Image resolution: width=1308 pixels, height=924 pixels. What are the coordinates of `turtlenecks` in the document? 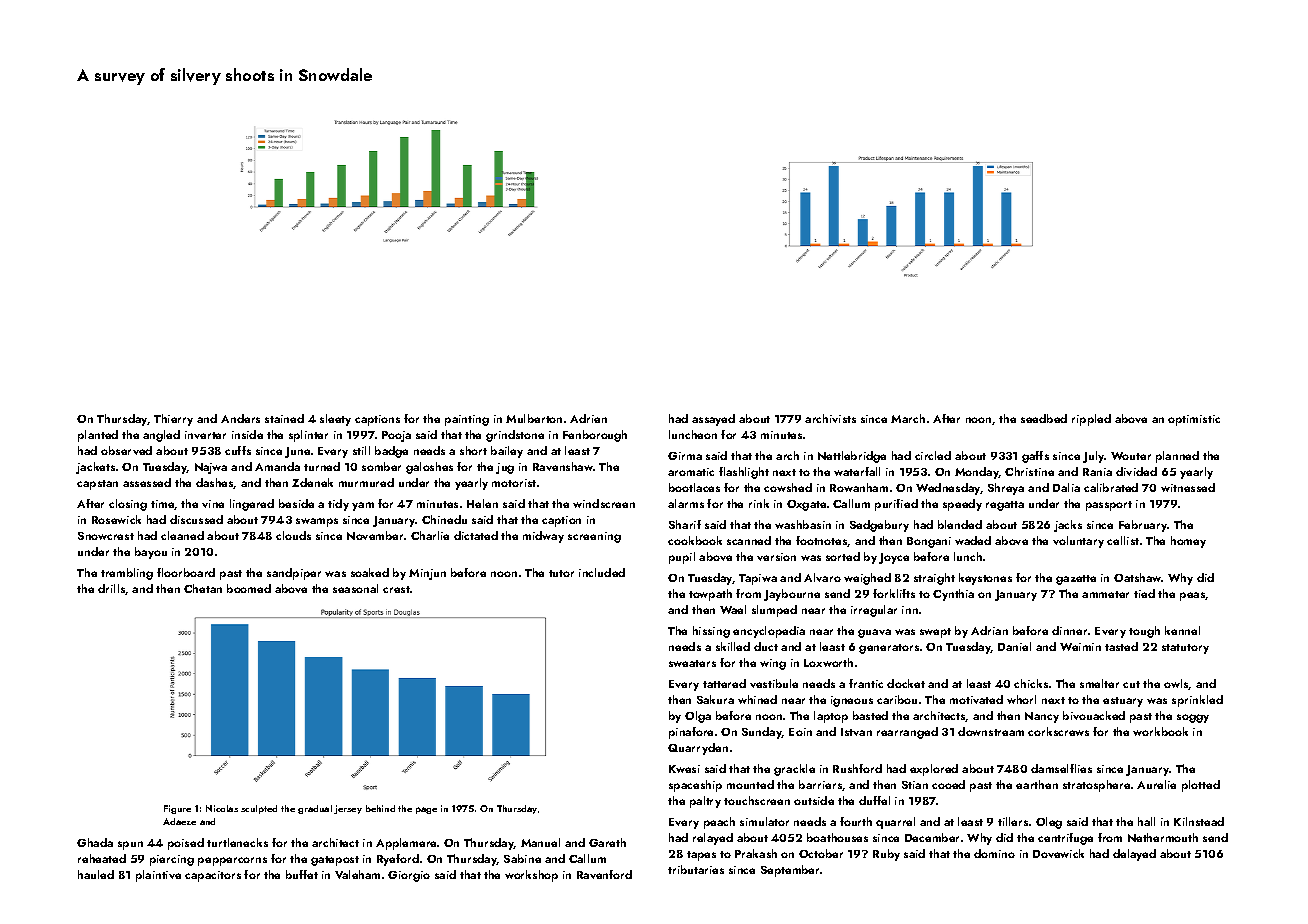 It's located at (237, 842).
